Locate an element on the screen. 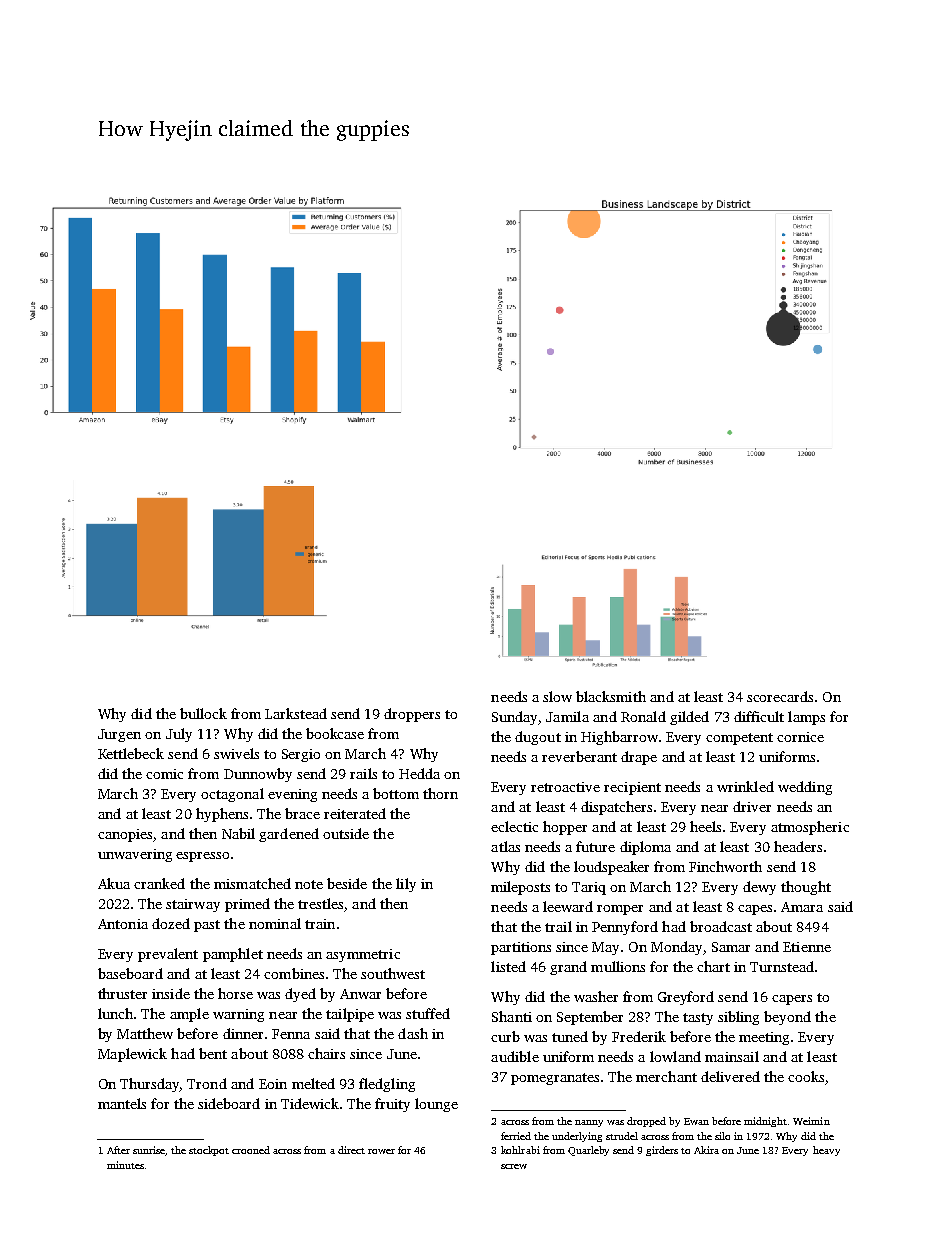 The height and width of the screenshot is (1233, 952). Larkstead is located at coordinates (296, 713).
